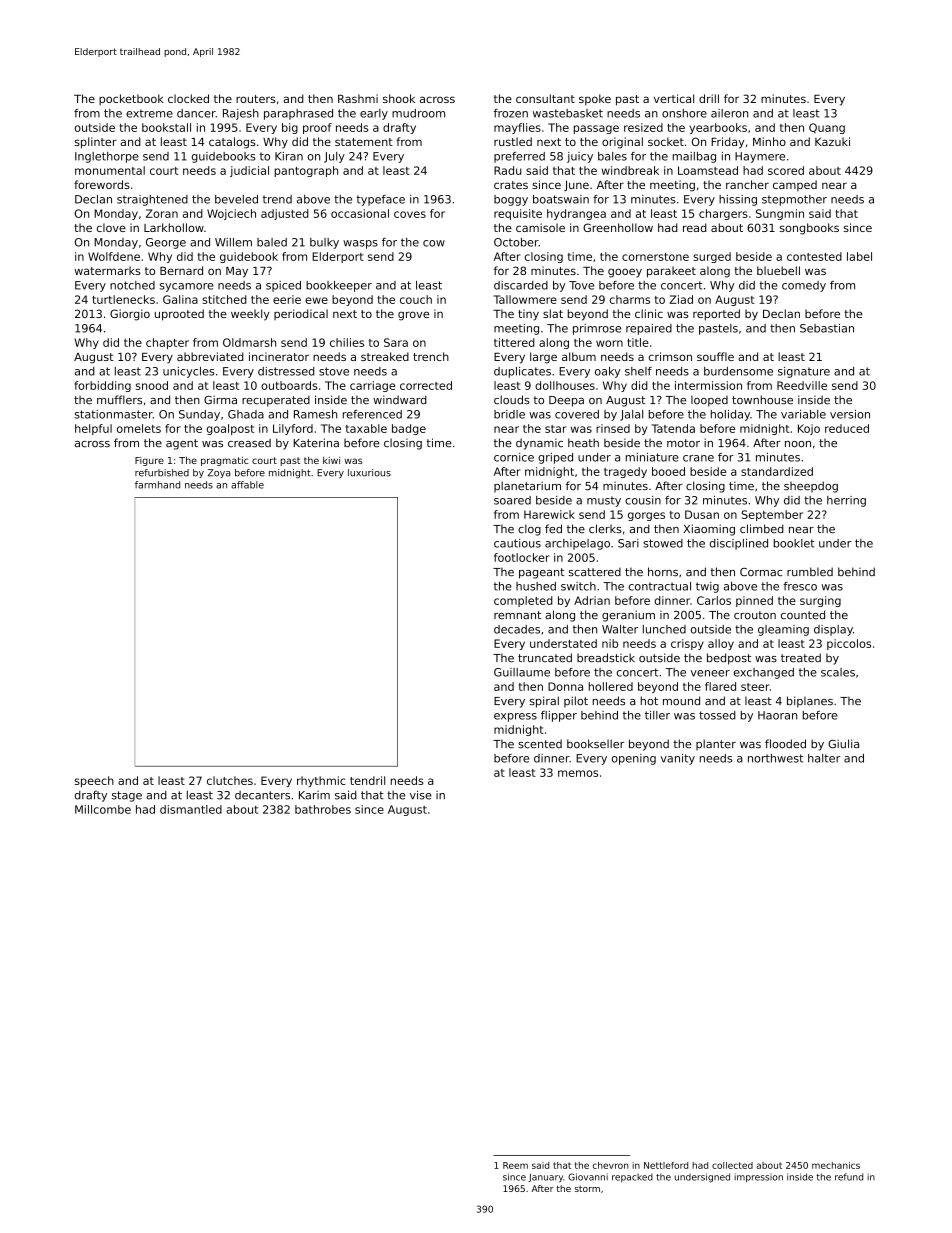 This screenshot has height=1233, width=952. Describe the element at coordinates (131, 99) in the screenshot. I see `pocketbook` at that location.
